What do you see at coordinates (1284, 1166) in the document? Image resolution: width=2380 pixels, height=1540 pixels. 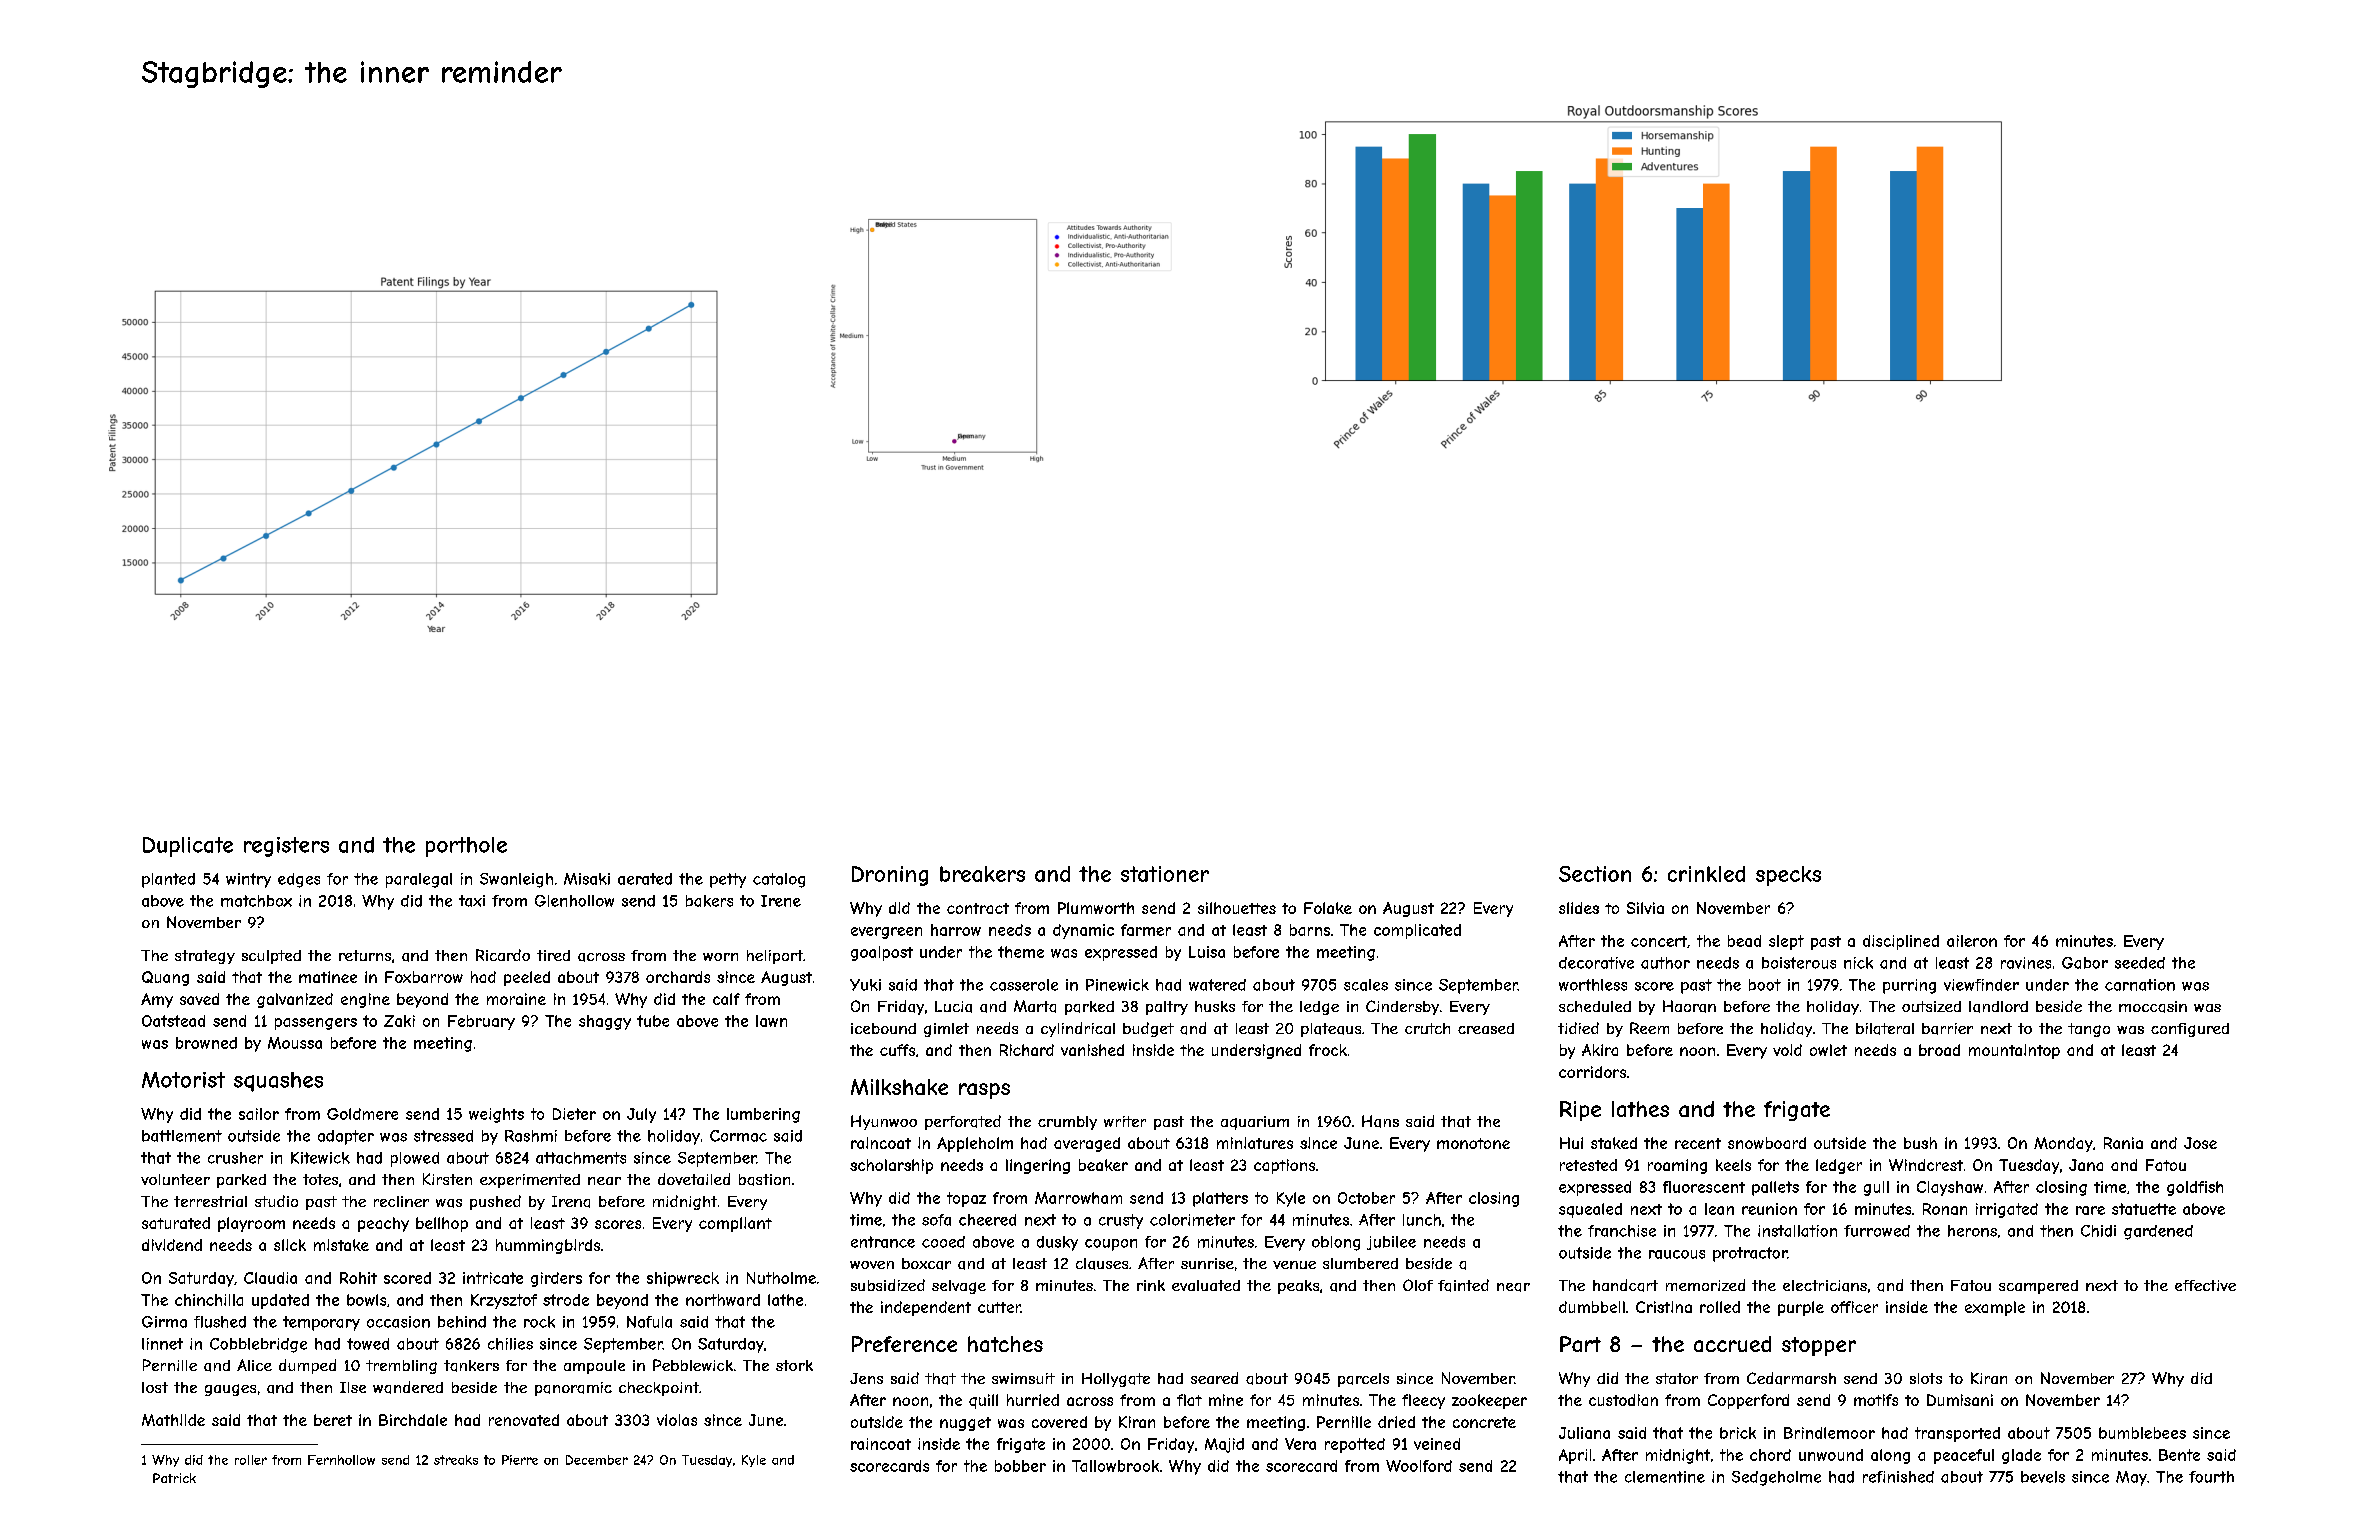 I see `captions` at bounding box center [1284, 1166].
